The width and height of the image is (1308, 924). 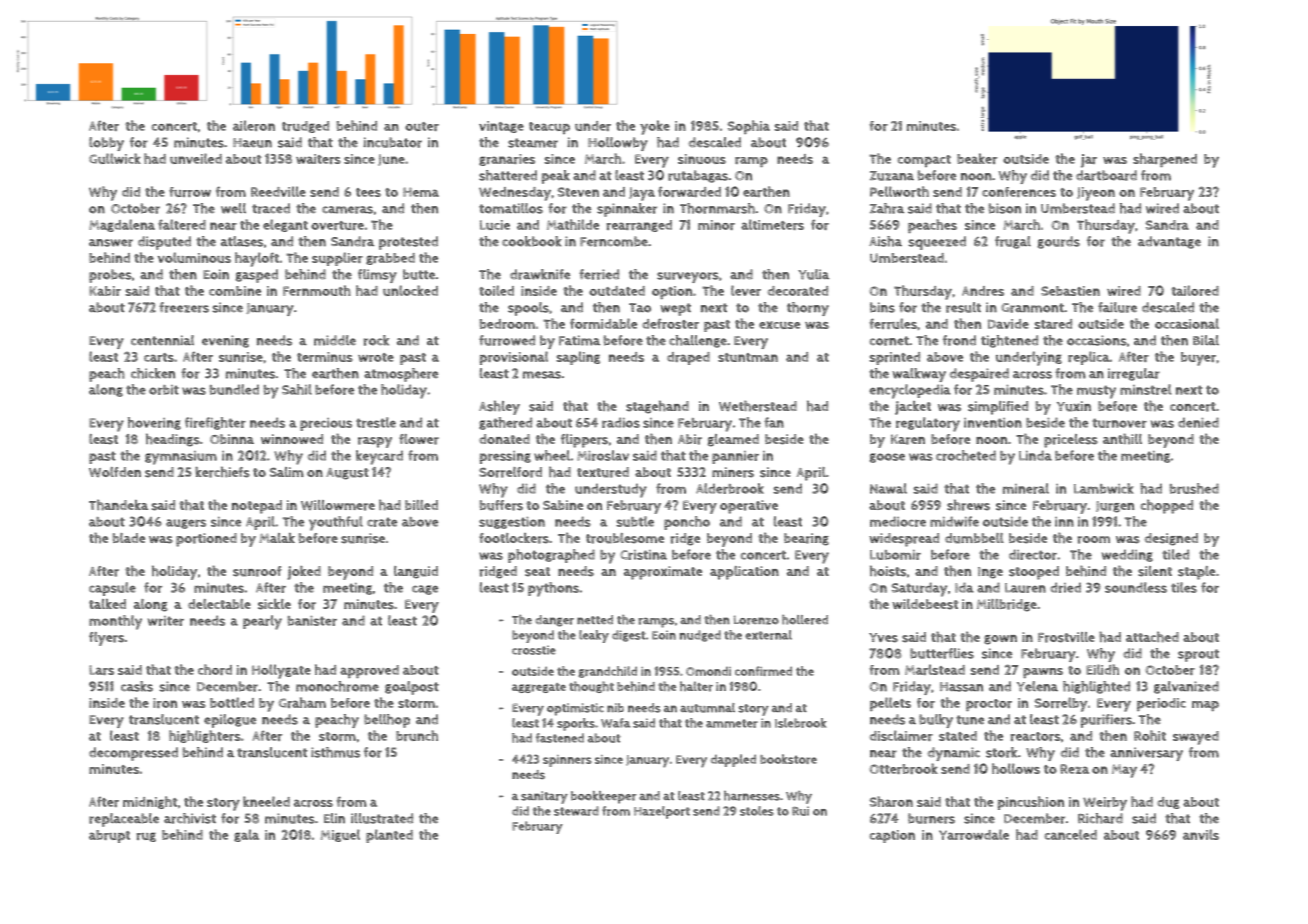 I want to click on hoists, so click(x=888, y=571).
